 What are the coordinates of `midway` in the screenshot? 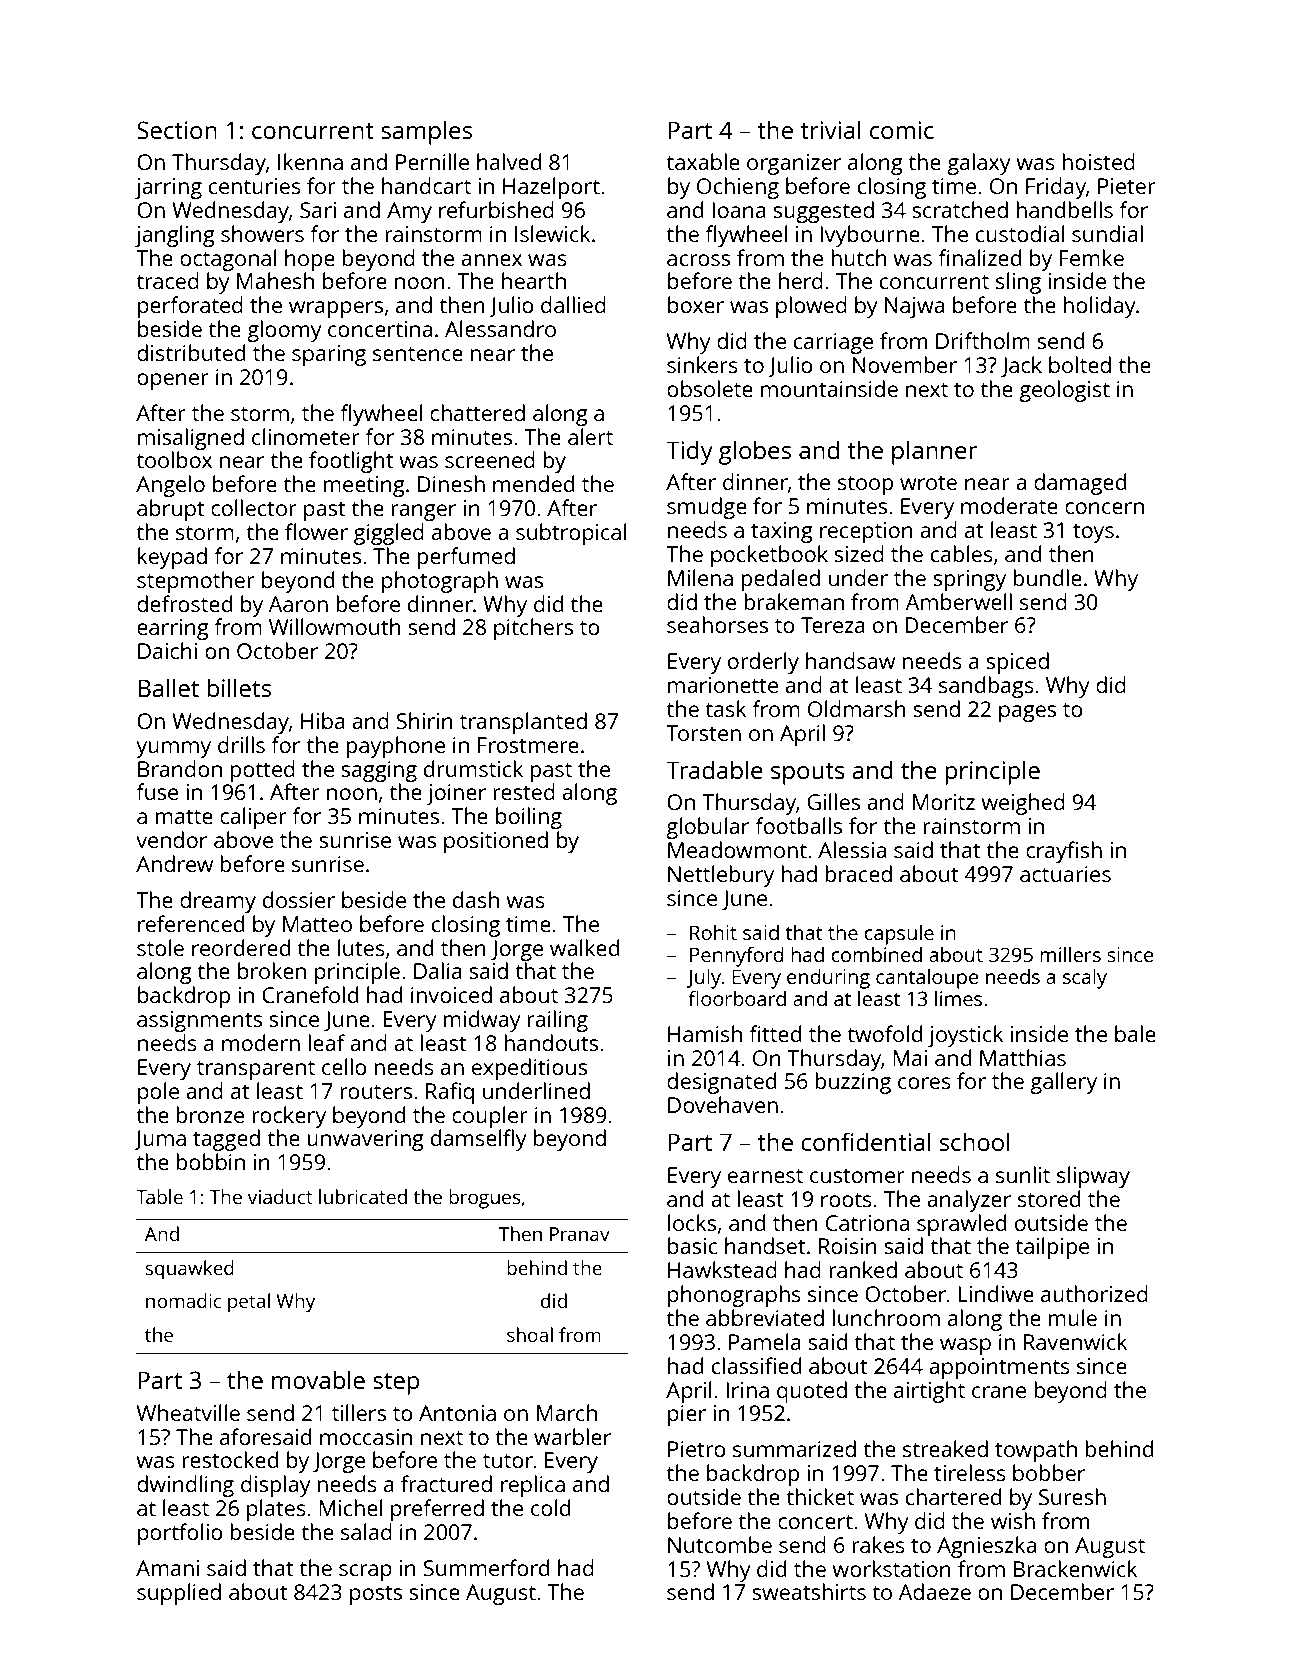 It's located at (482, 1021).
